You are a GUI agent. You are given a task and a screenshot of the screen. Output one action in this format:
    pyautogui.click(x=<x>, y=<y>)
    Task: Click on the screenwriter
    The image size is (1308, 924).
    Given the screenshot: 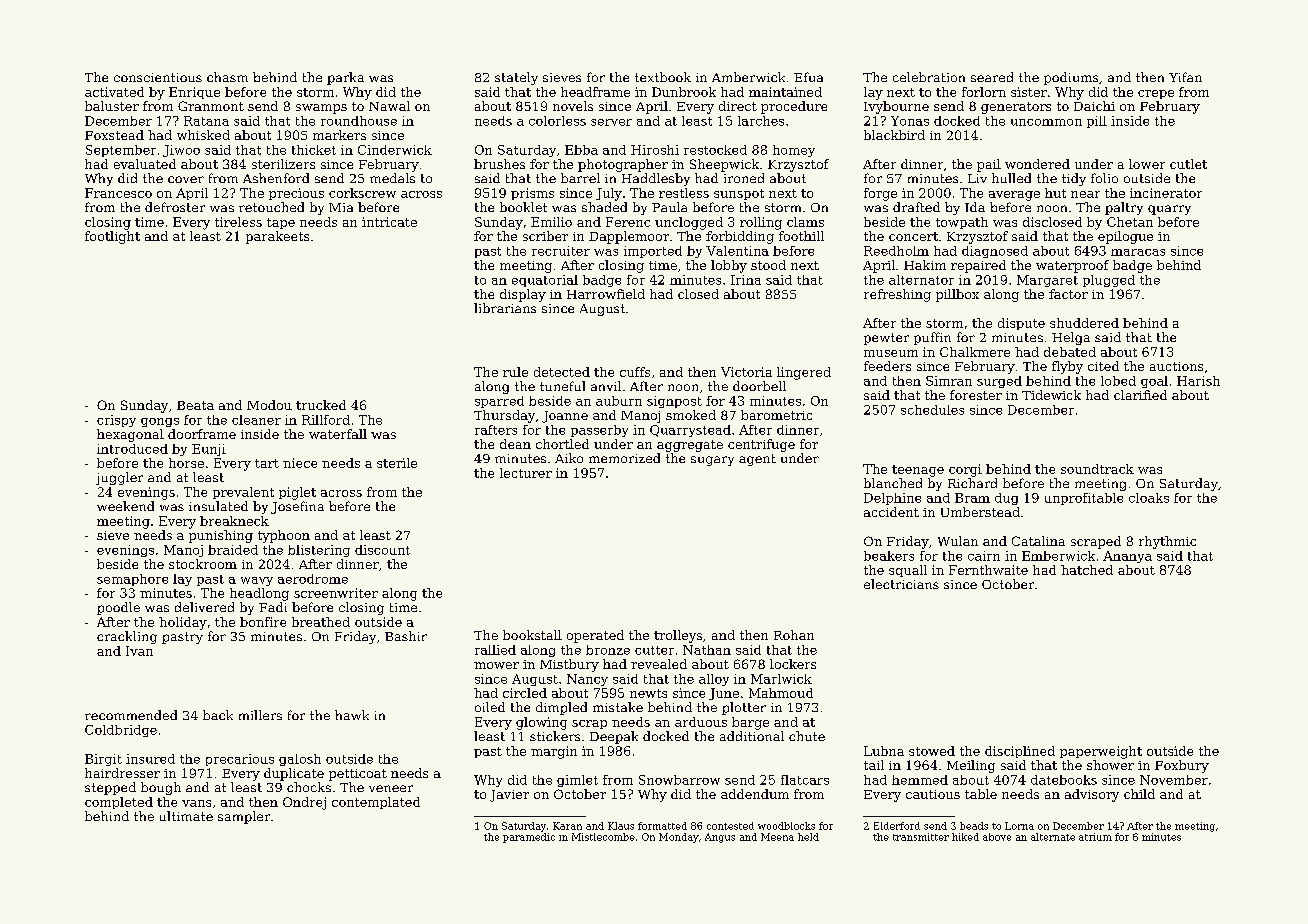 What is the action you would take?
    pyautogui.click(x=336, y=593)
